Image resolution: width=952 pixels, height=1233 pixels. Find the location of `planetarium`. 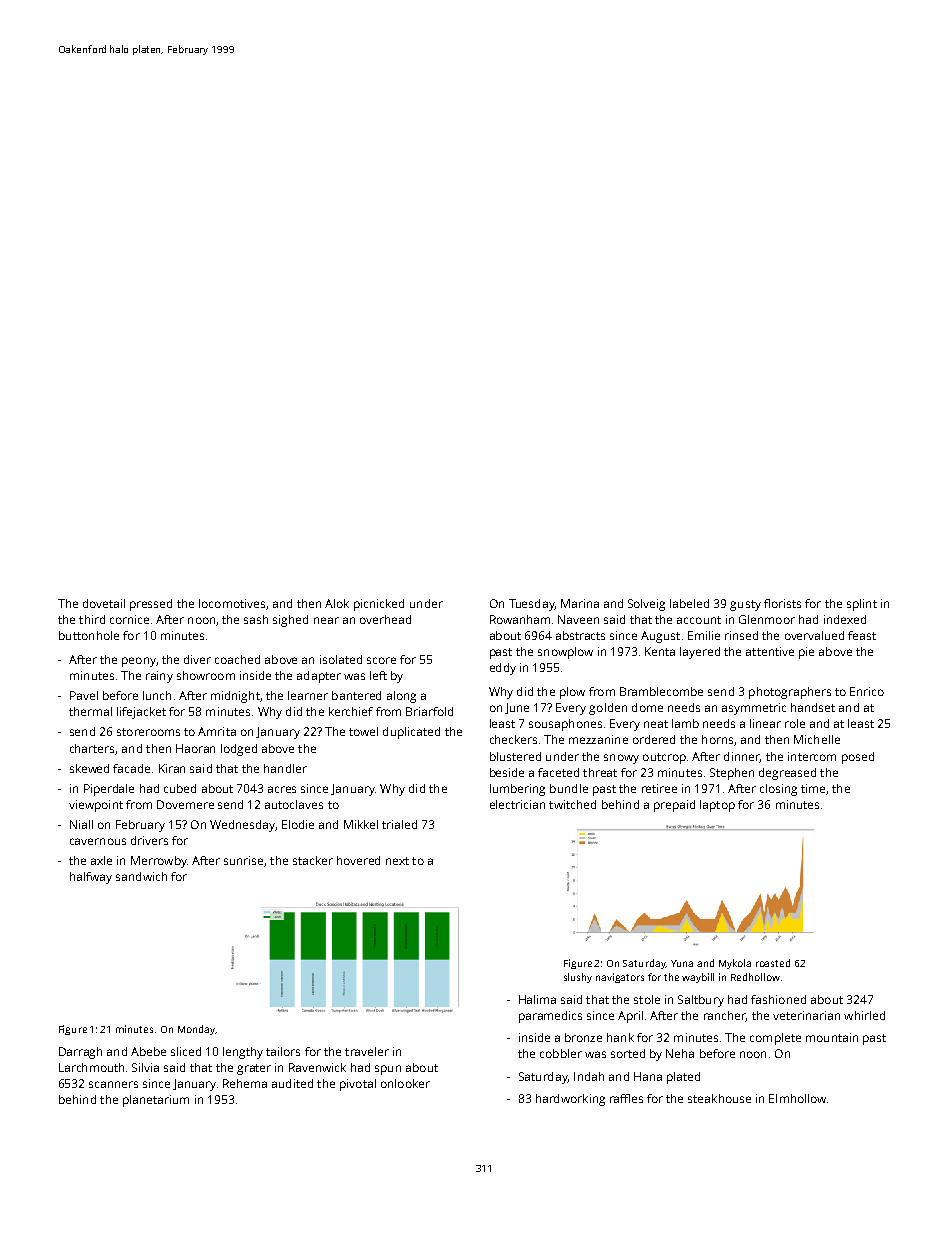

planetarium is located at coordinates (156, 1101).
